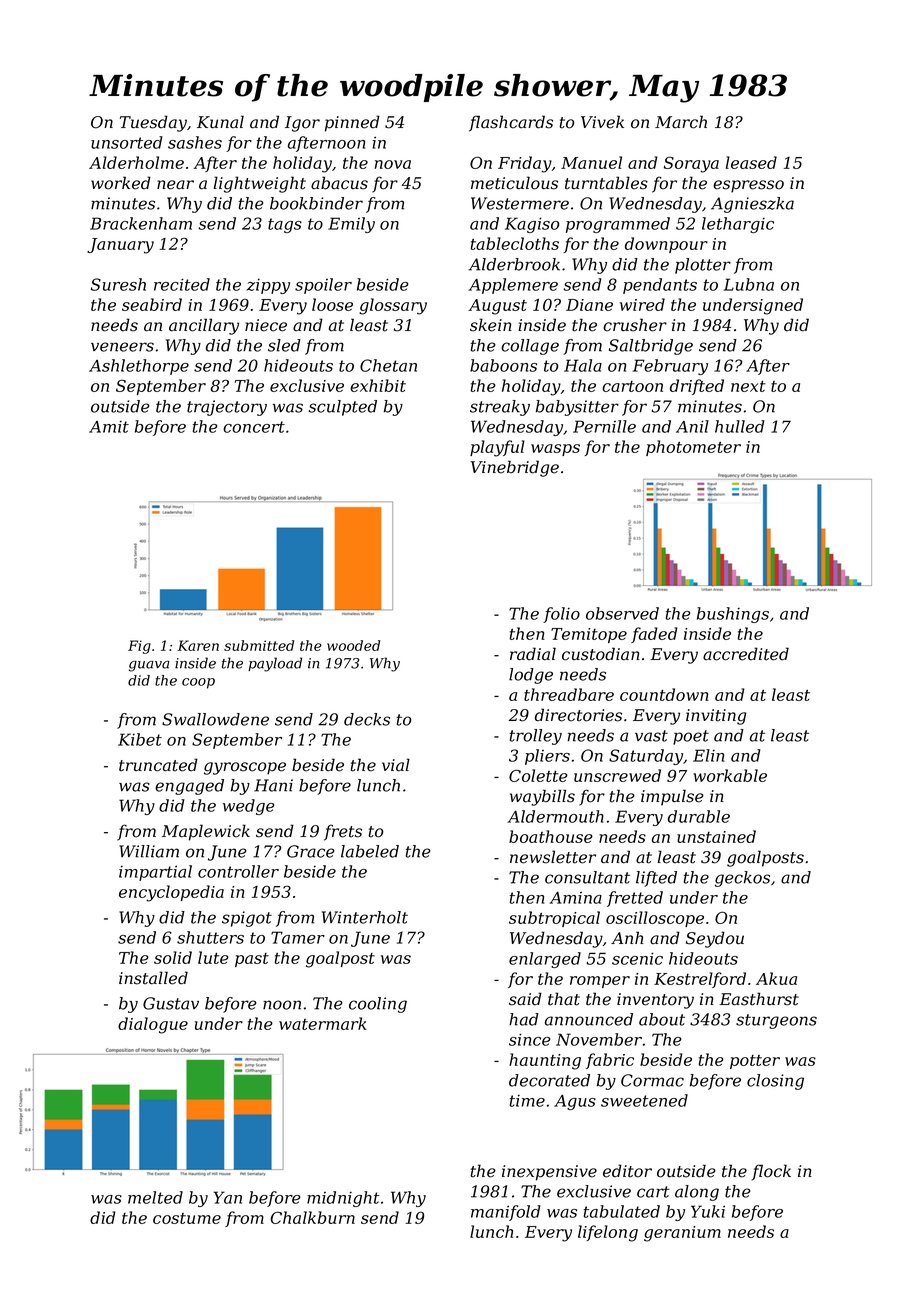  What do you see at coordinates (311, 851) in the page?
I see `Grace` at bounding box center [311, 851].
